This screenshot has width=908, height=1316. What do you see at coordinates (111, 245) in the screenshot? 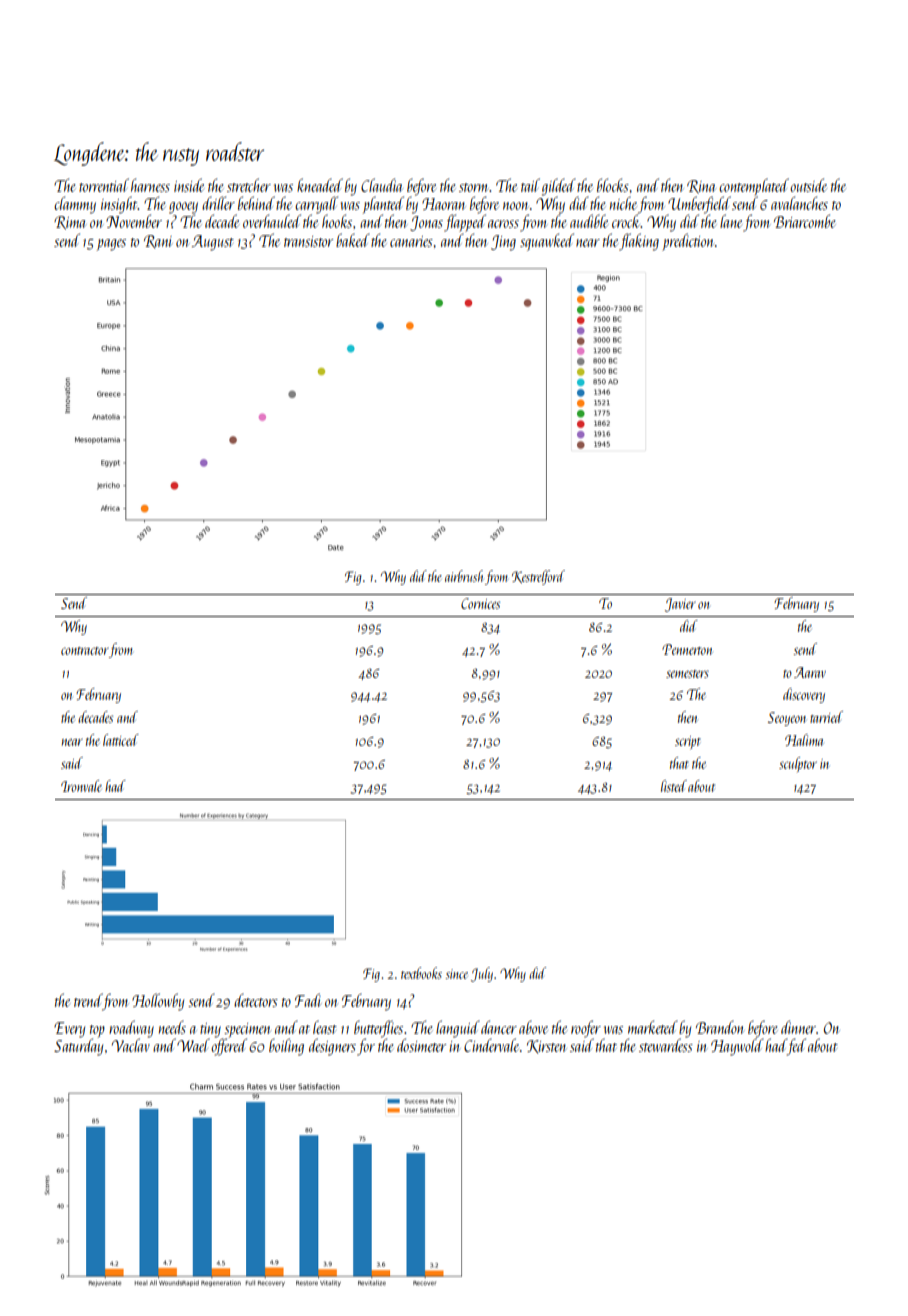
I see `pages` at bounding box center [111, 245].
